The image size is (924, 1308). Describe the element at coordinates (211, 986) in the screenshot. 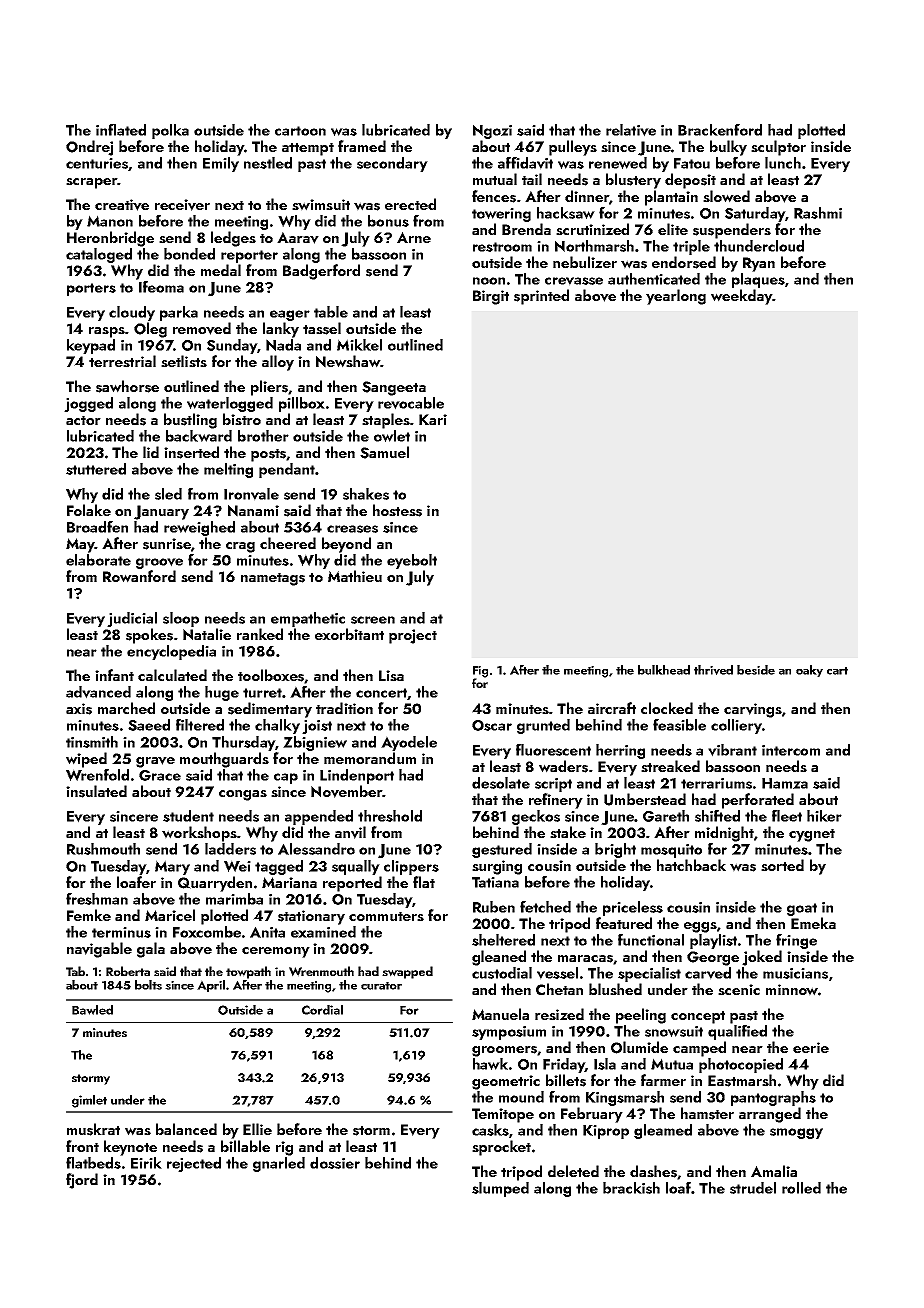

I see `April` at that location.
